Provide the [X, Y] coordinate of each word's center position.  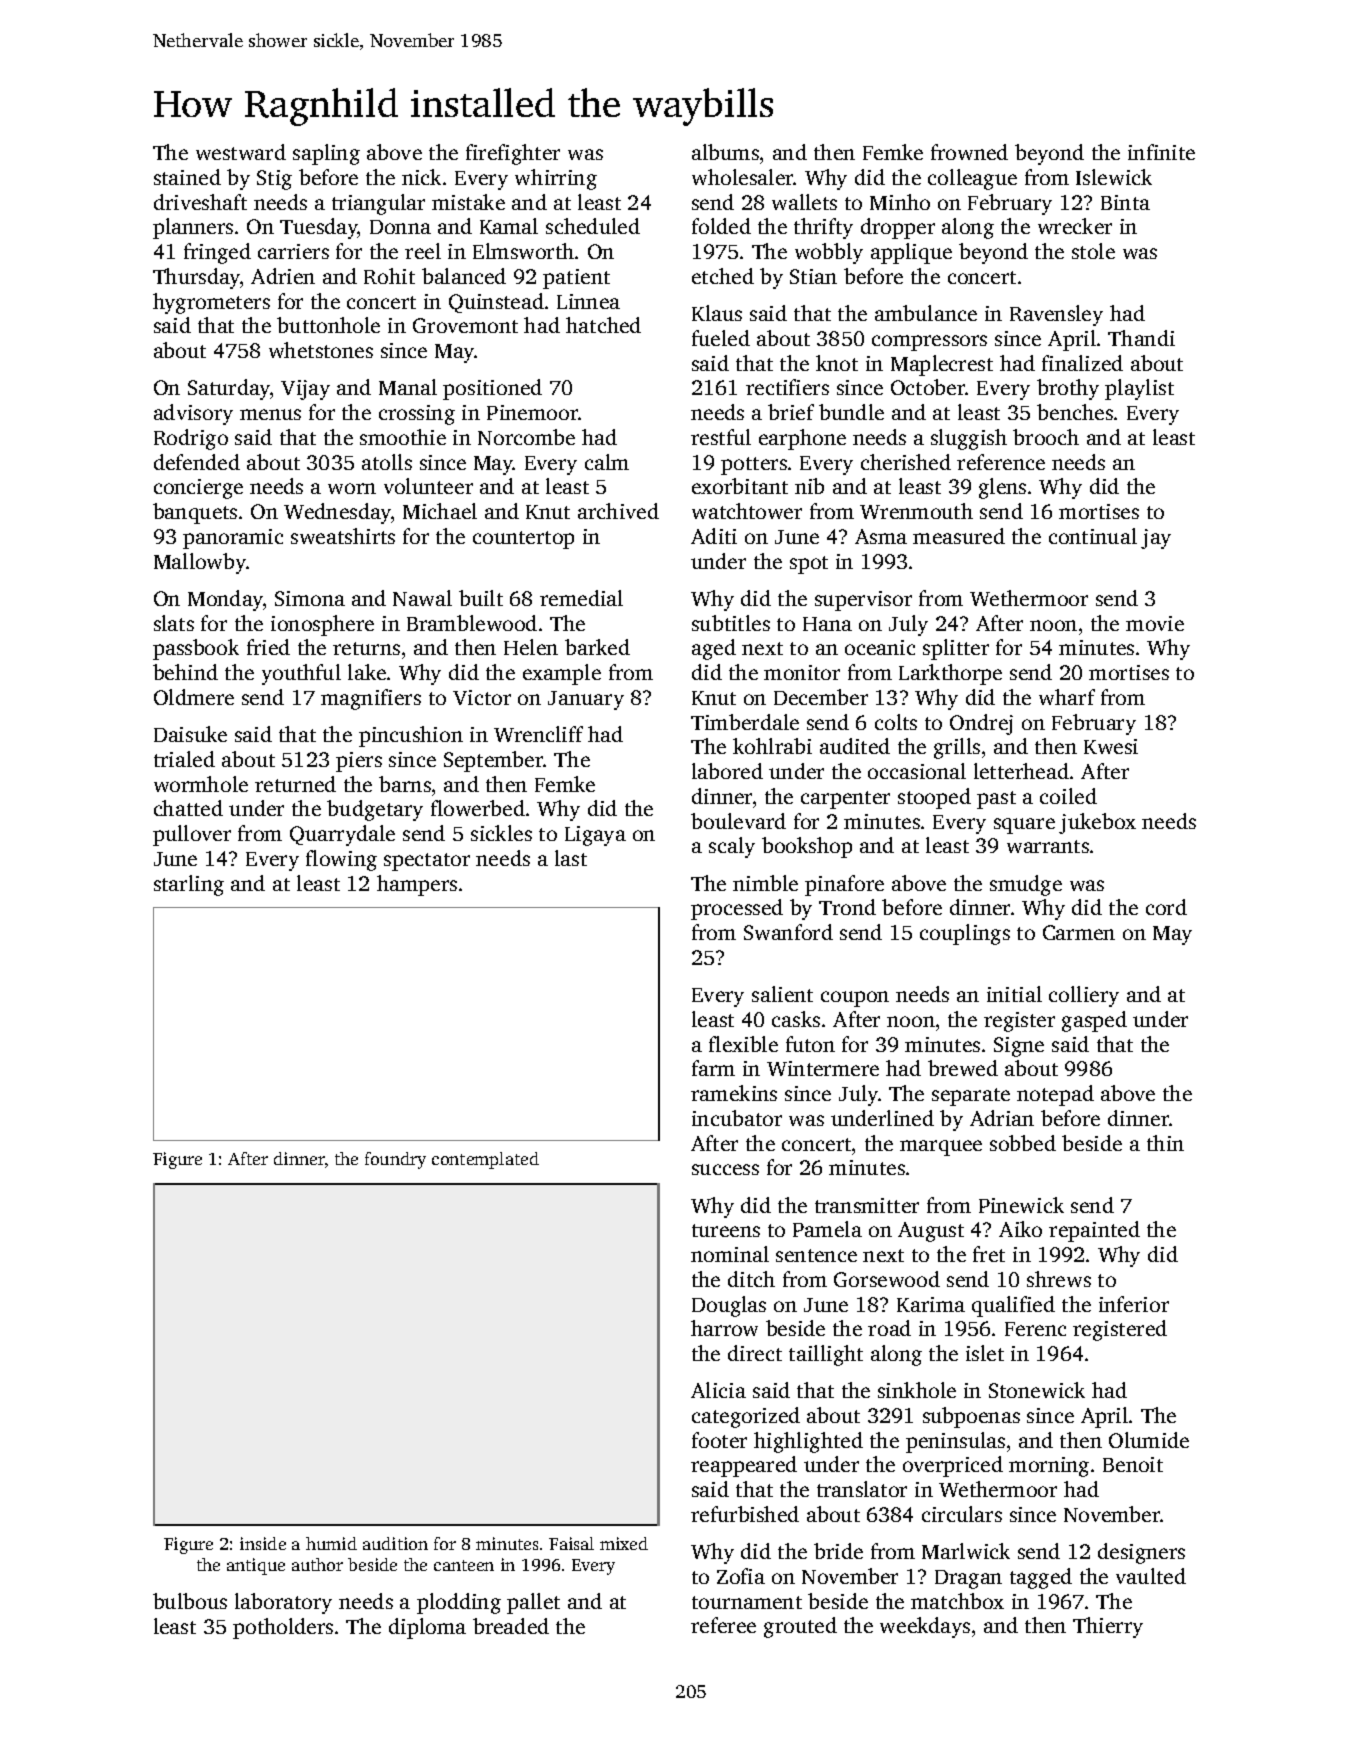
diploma [427, 1628]
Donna [400, 227]
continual [1093, 536]
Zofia [741, 1576]
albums [725, 152]
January [586, 700]
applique [911, 253]
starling [189, 885]
